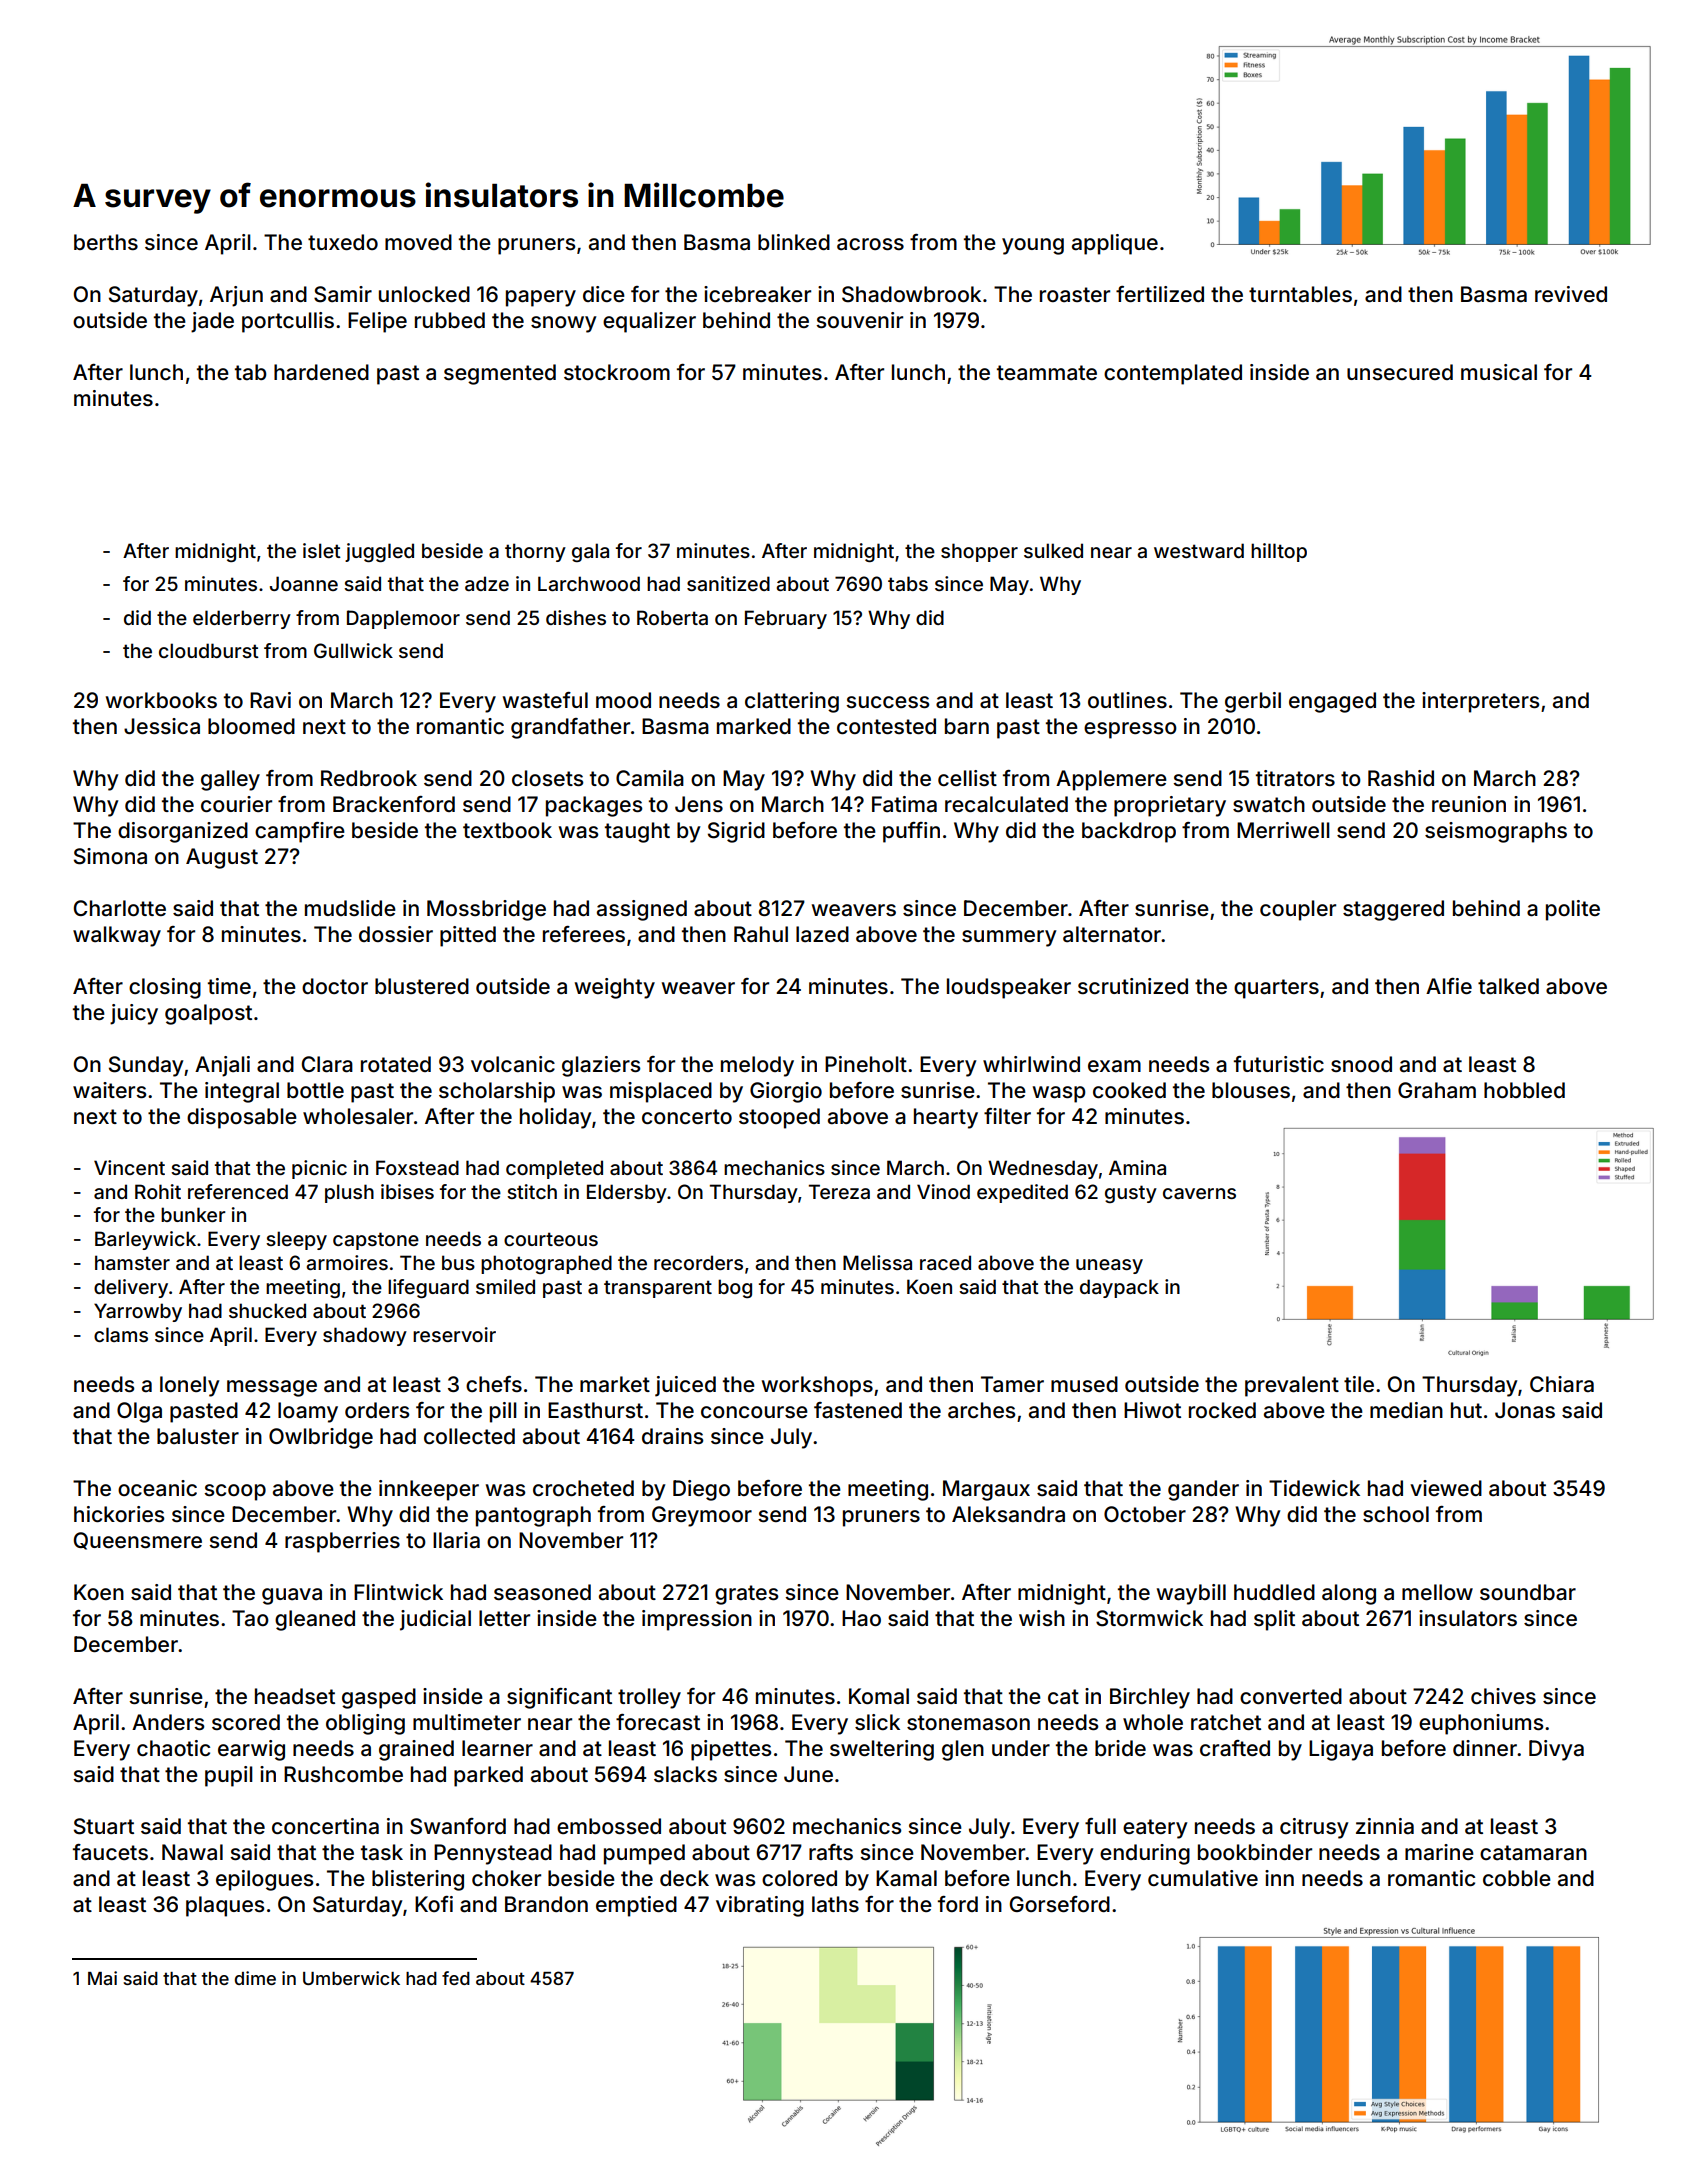 This document has height=2178, width=1683. I want to click on referenced, so click(238, 1191).
